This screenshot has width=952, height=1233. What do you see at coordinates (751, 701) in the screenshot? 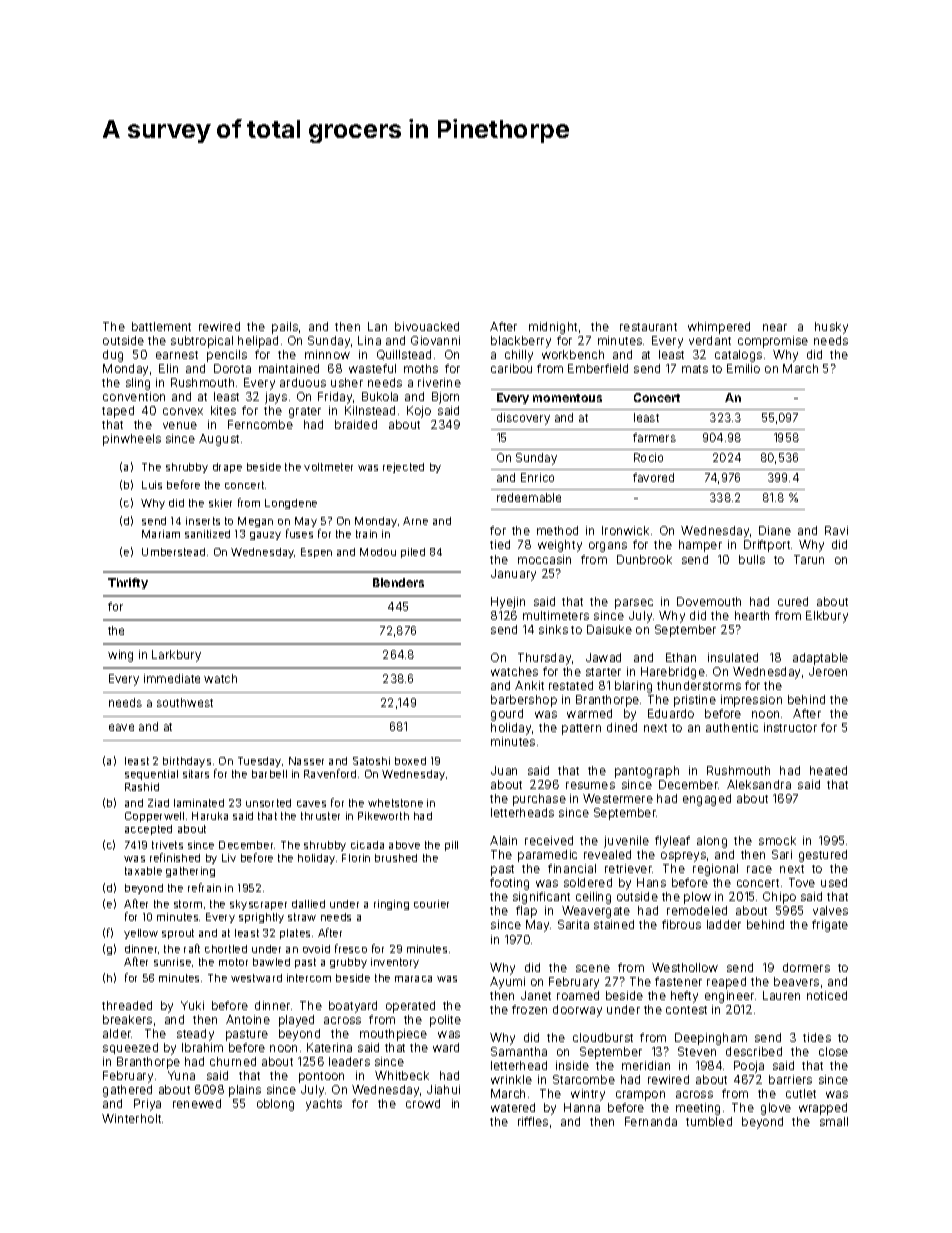
I see `impression` at bounding box center [751, 701].
